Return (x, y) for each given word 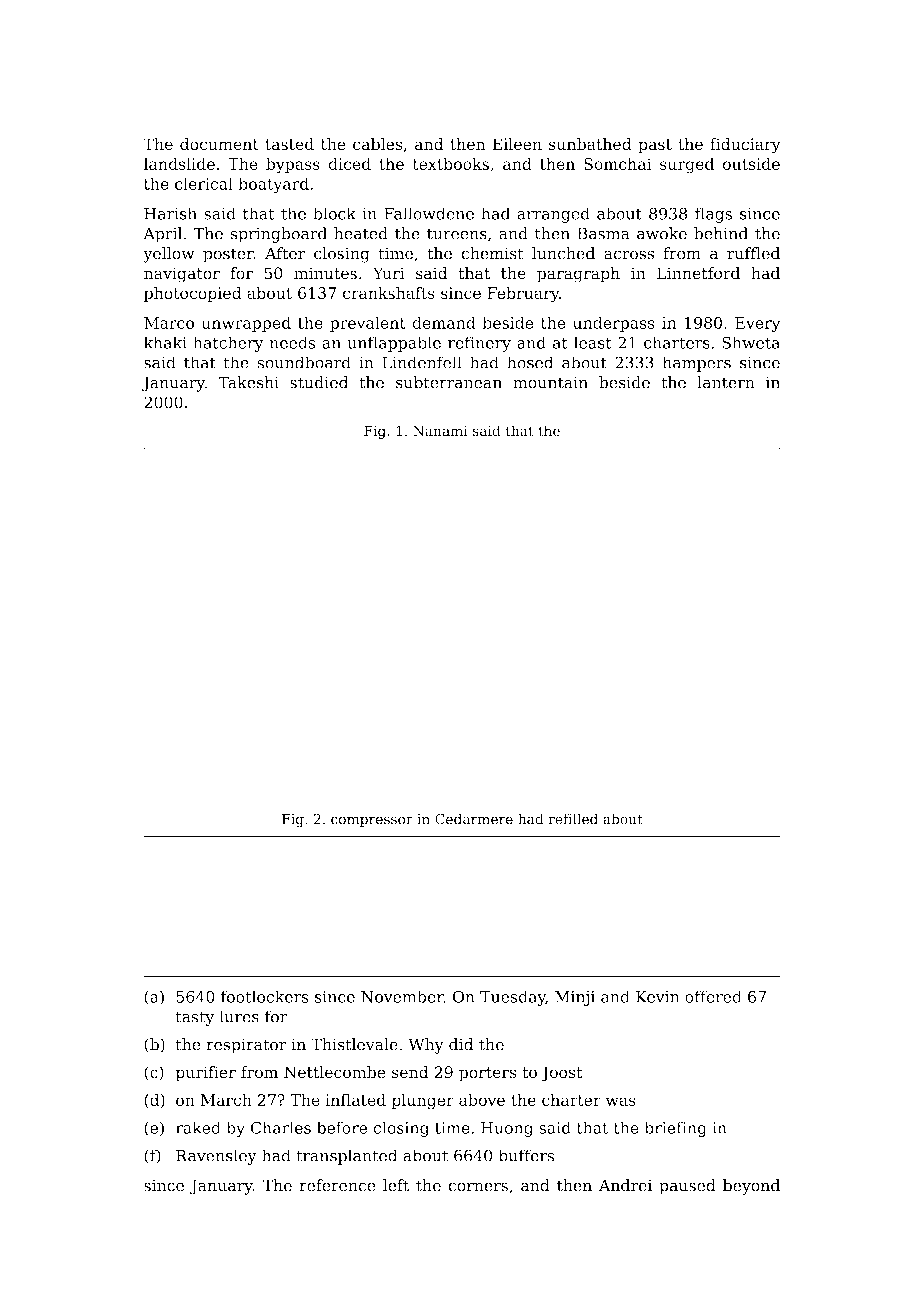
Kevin (657, 997)
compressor (372, 821)
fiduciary (745, 146)
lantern (726, 382)
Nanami (440, 430)
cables (377, 144)
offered (713, 996)
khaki (165, 342)
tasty (195, 1018)
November (402, 996)
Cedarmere (474, 819)
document (219, 144)
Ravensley (216, 1157)
